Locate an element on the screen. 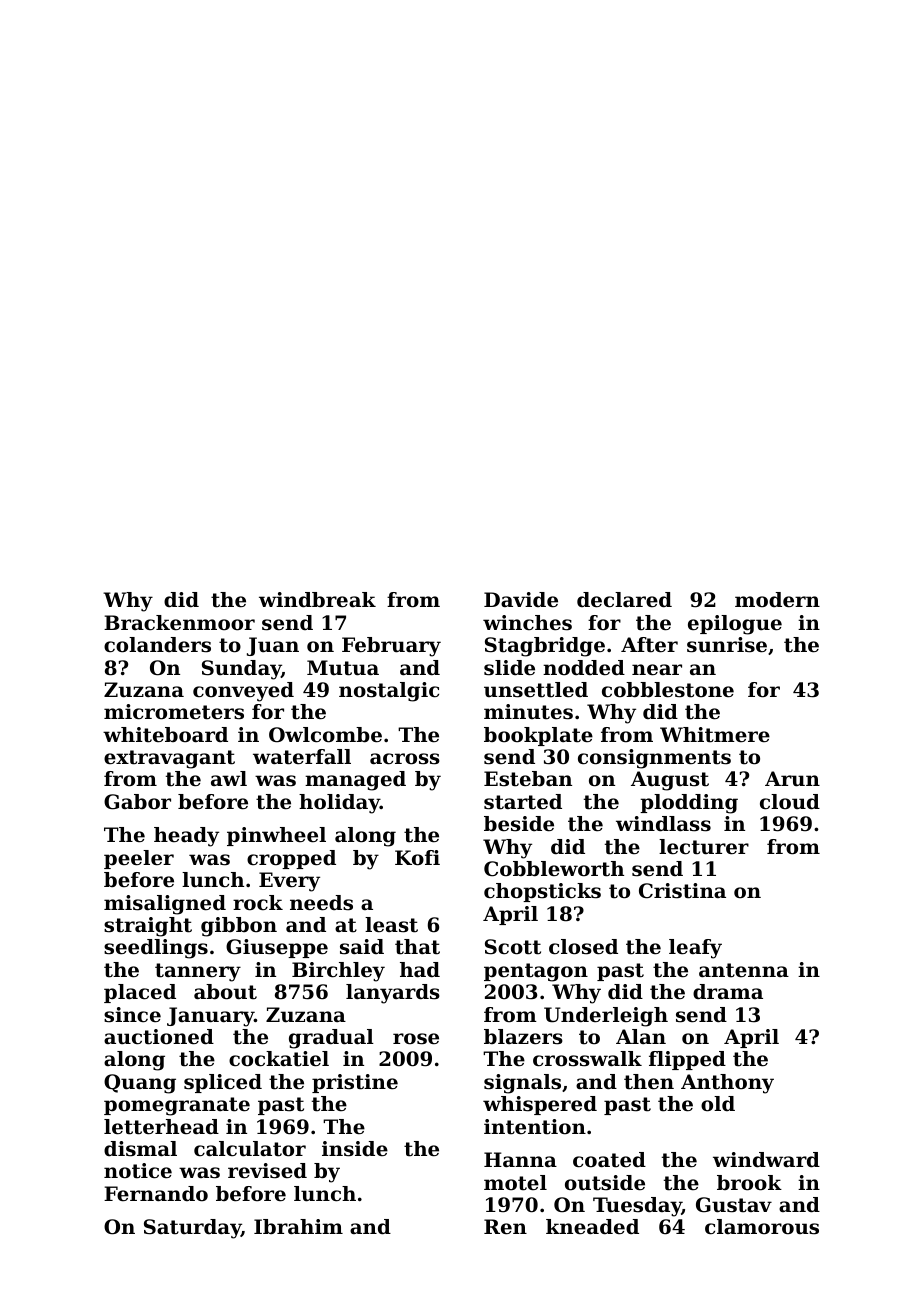 The width and height of the screenshot is (924, 1311). holiday is located at coordinates (339, 804).
